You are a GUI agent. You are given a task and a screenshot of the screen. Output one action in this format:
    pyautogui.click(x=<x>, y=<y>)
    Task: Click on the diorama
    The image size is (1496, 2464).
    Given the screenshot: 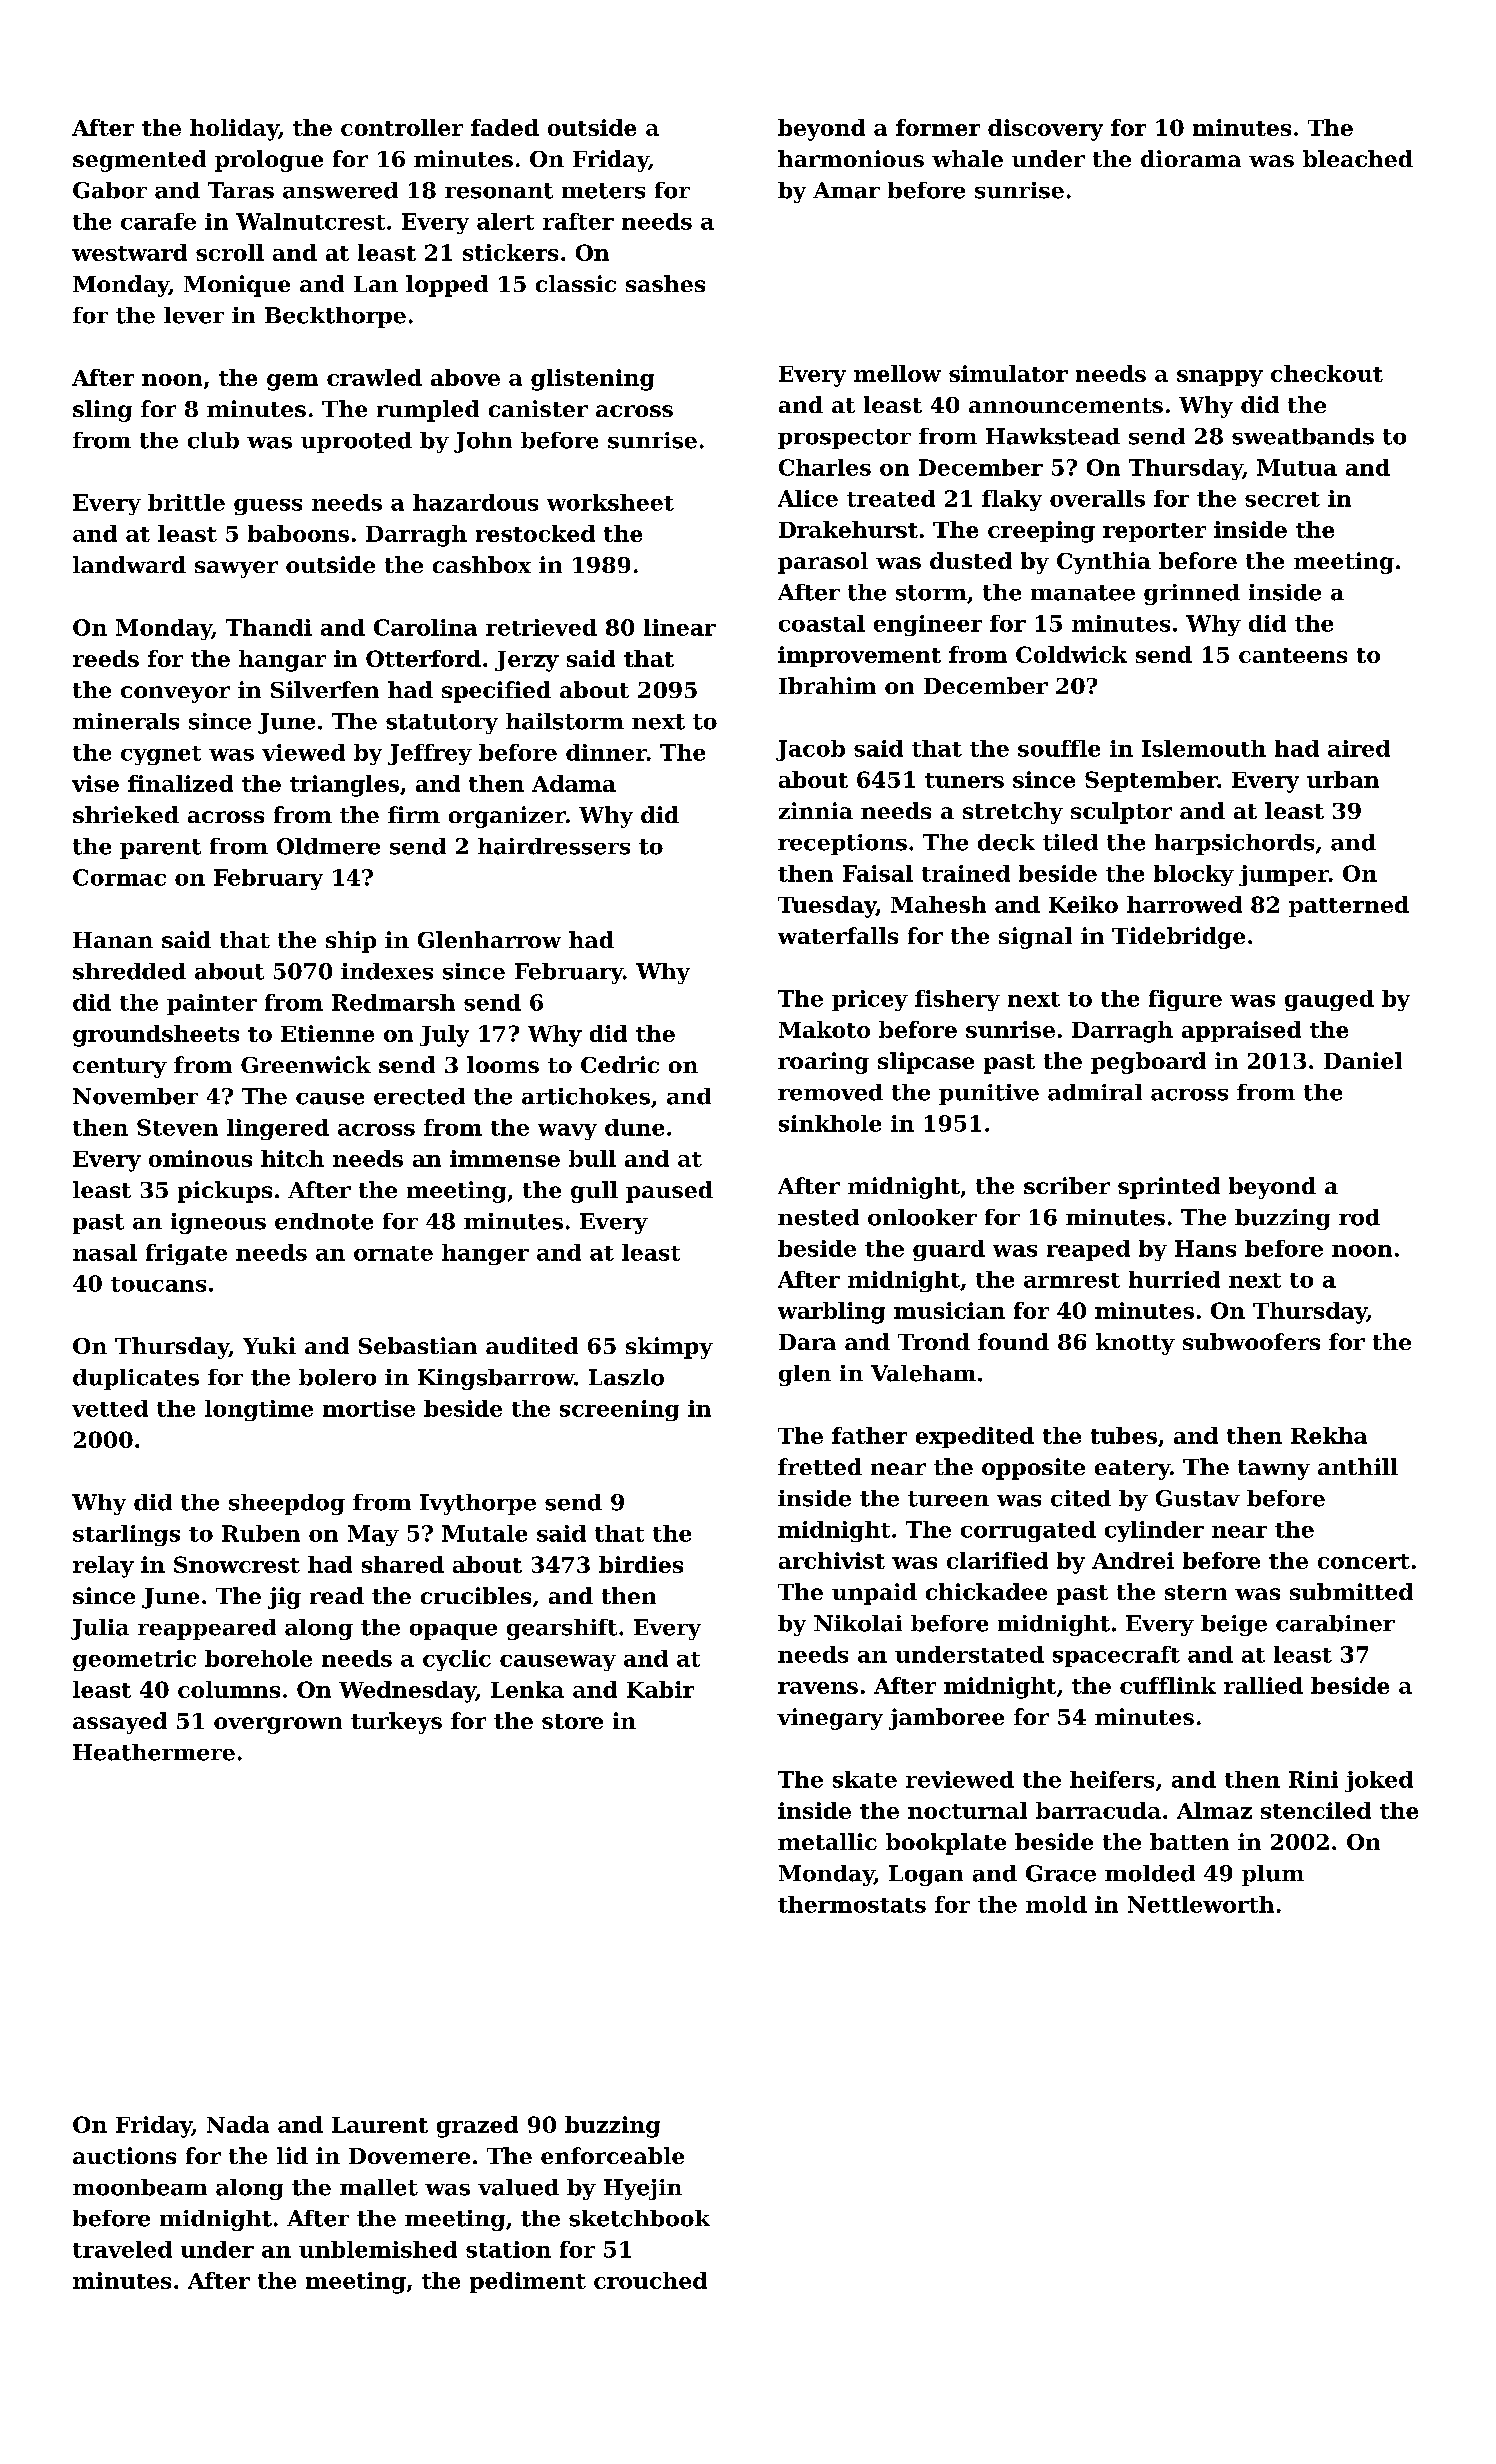 What is the action you would take?
    pyautogui.click(x=1191, y=158)
